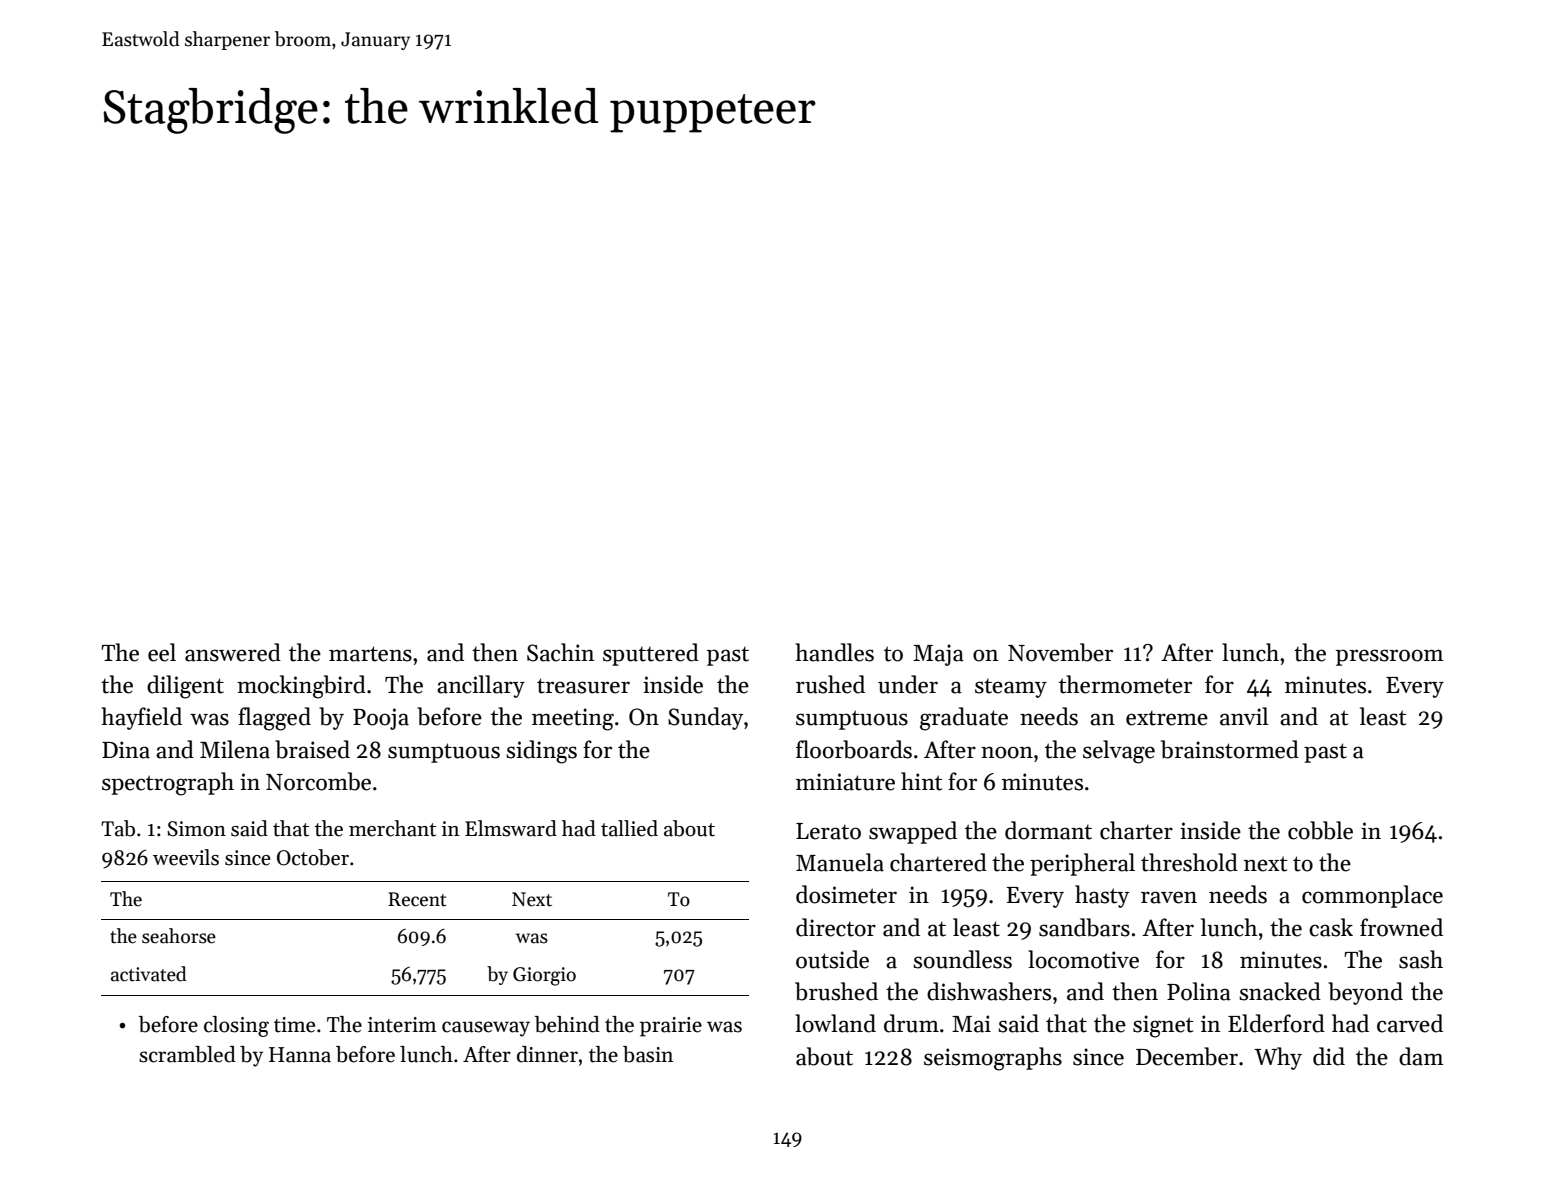  What do you see at coordinates (583, 686) in the document?
I see `treasurer` at bounding box center [583, 686].
